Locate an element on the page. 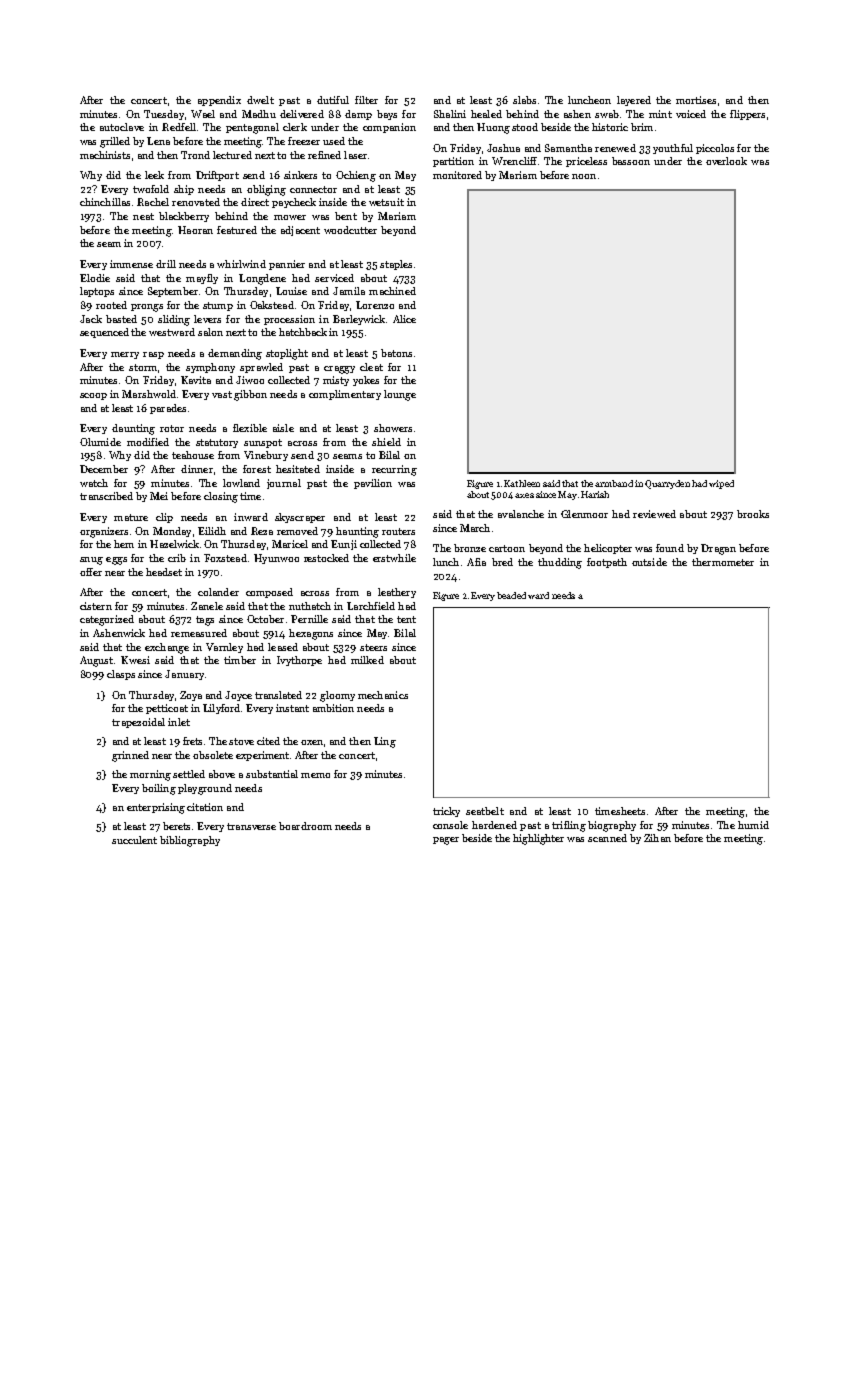 This document has height=1400, width=849. grinned is located at coordinates (130, 756).
